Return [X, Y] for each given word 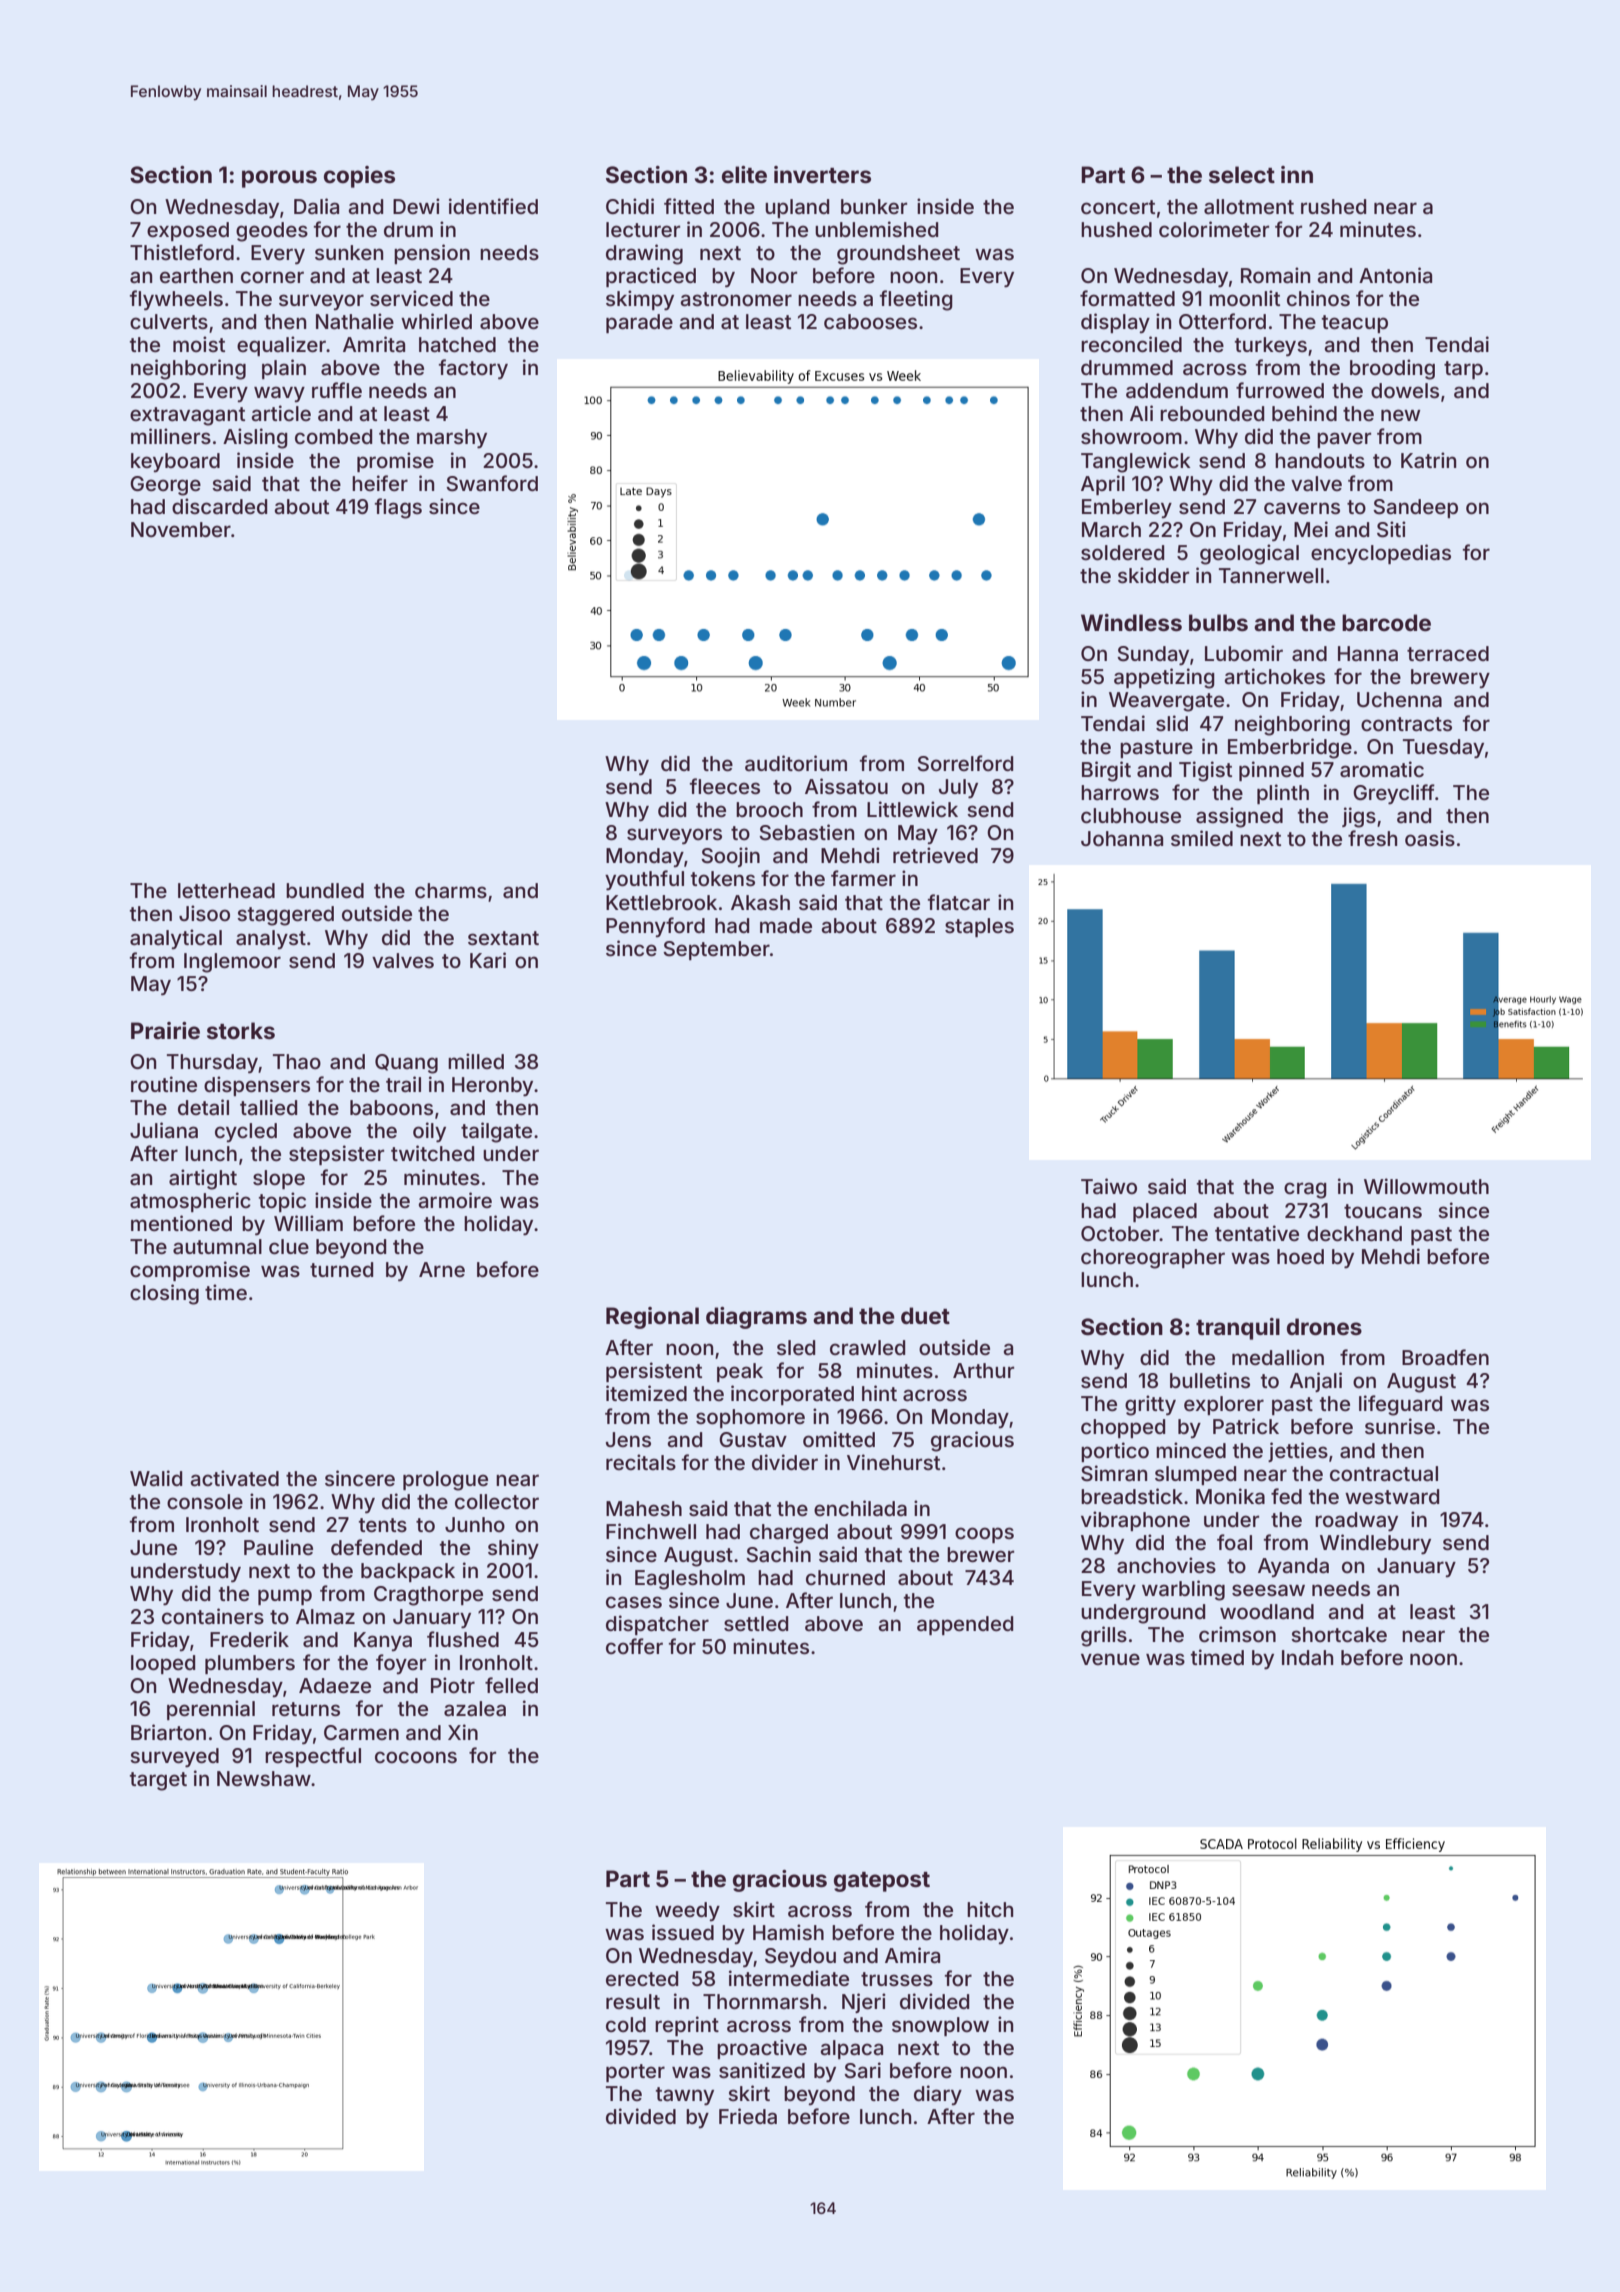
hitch [990, 1909]
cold [626, 2024]
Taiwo [1109, 1186]
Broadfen [1445, 1357]
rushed [1333, 206]
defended [376, 1547]
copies [359, 177]
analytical [176, 939]
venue [1110, 1659]
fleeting [916, 300]
